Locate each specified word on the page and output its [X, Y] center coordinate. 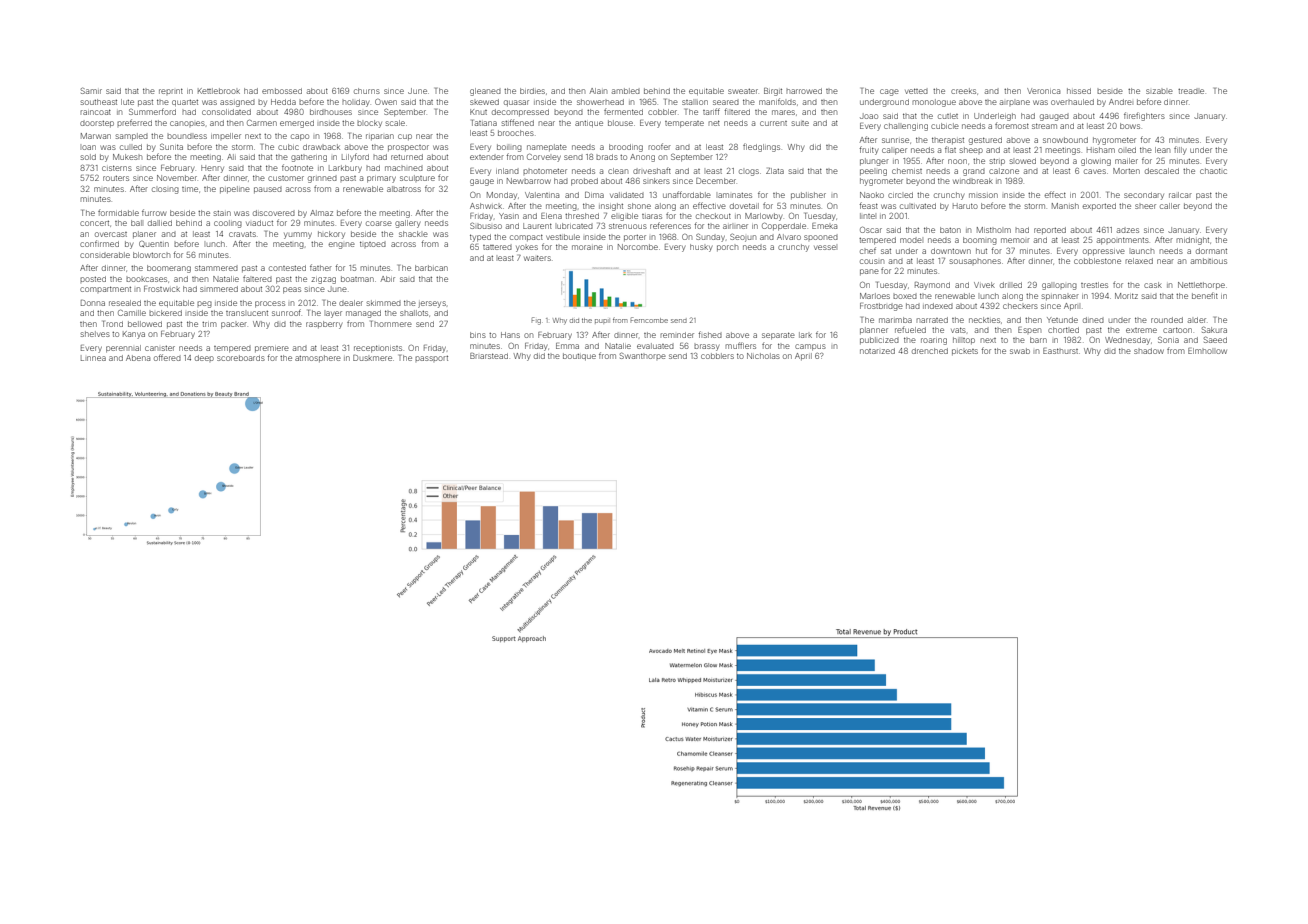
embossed [282, 91]
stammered [216, 268]
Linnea [93, 358]
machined [404, 168]
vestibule [563, 237]
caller [1170, 206]
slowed [1022, 161]
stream [1044, 126]
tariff [711, 111]
